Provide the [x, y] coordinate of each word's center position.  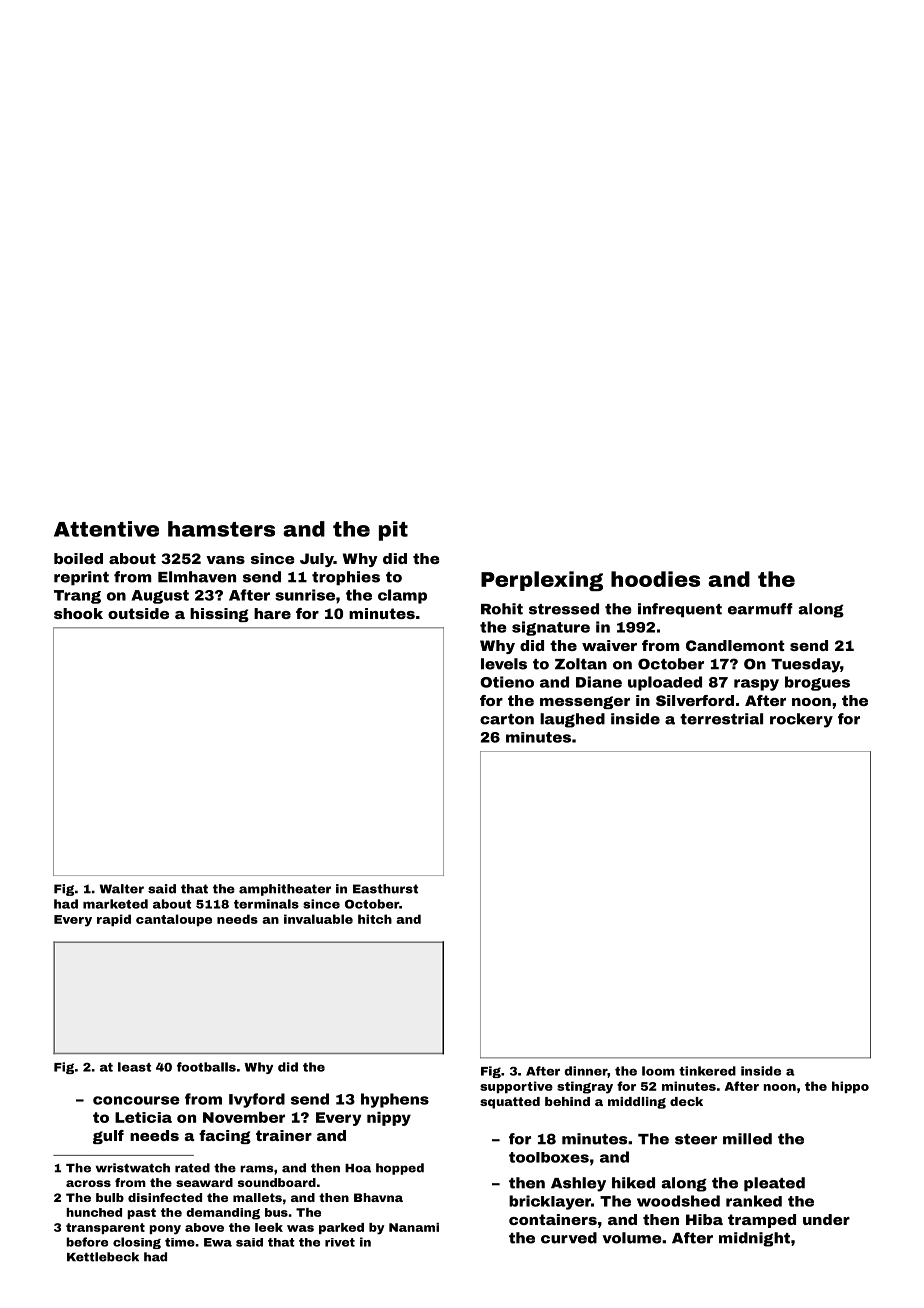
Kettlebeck [103, 1257]
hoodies [655, 579]
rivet [340, 1242]
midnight [754, 1239]
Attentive [106, 529]
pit [393, 531]
